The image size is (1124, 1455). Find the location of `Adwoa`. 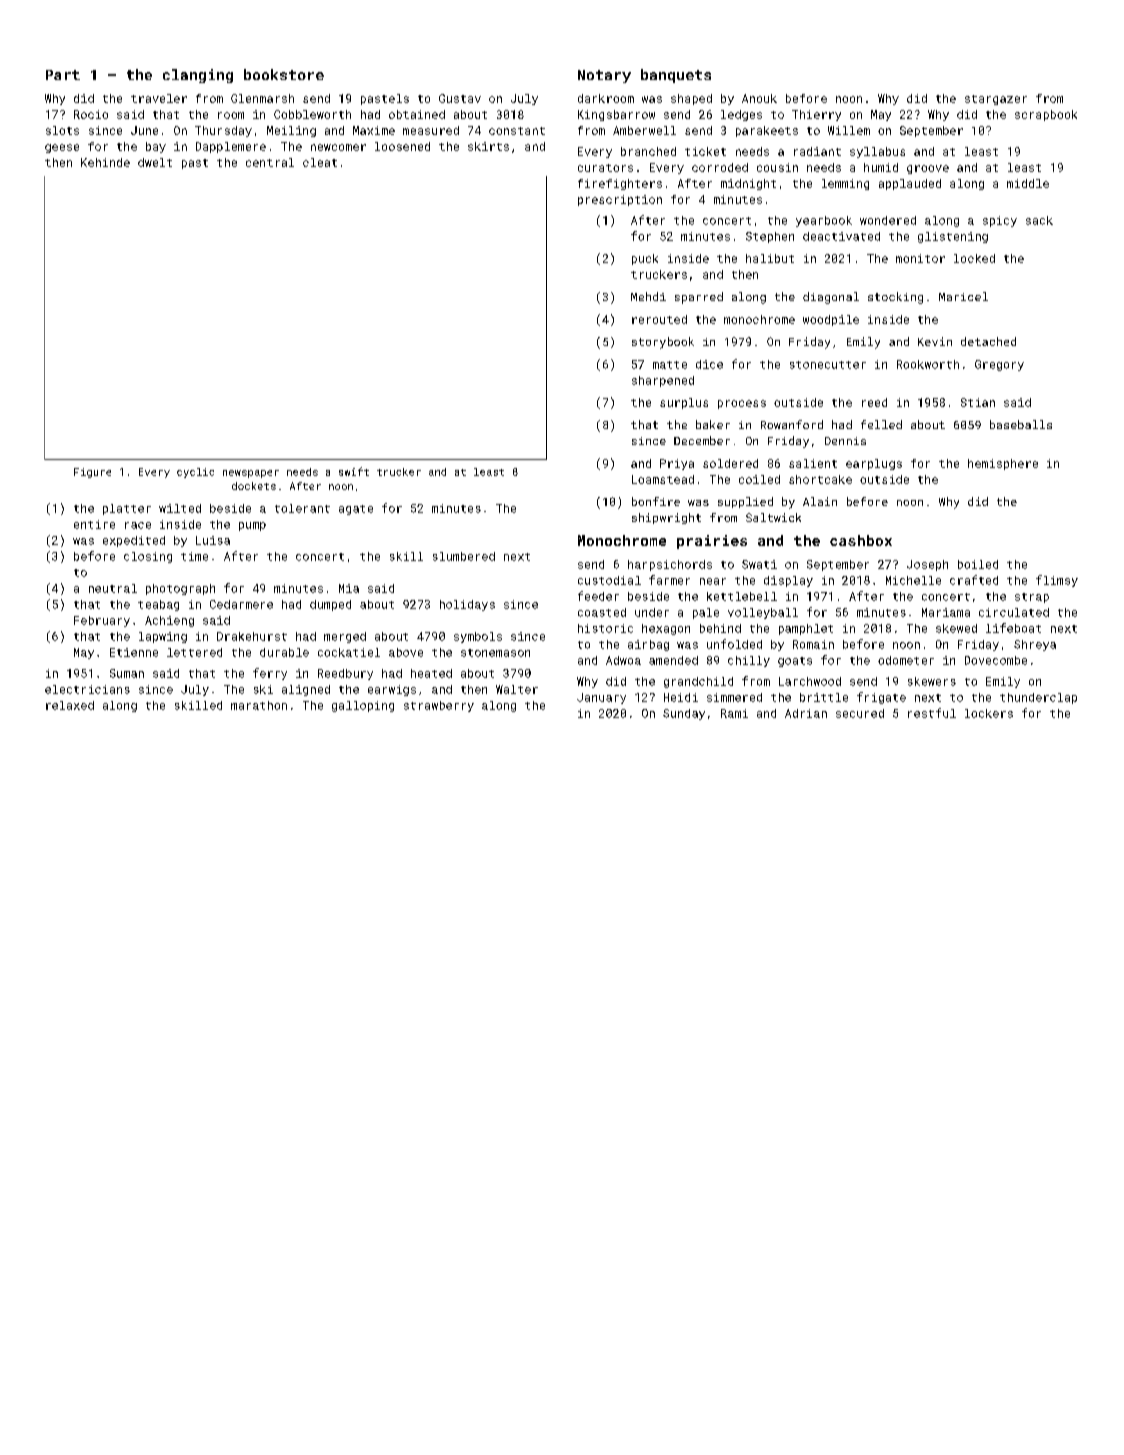

Adwoa is located at coordinates (623, 660).
